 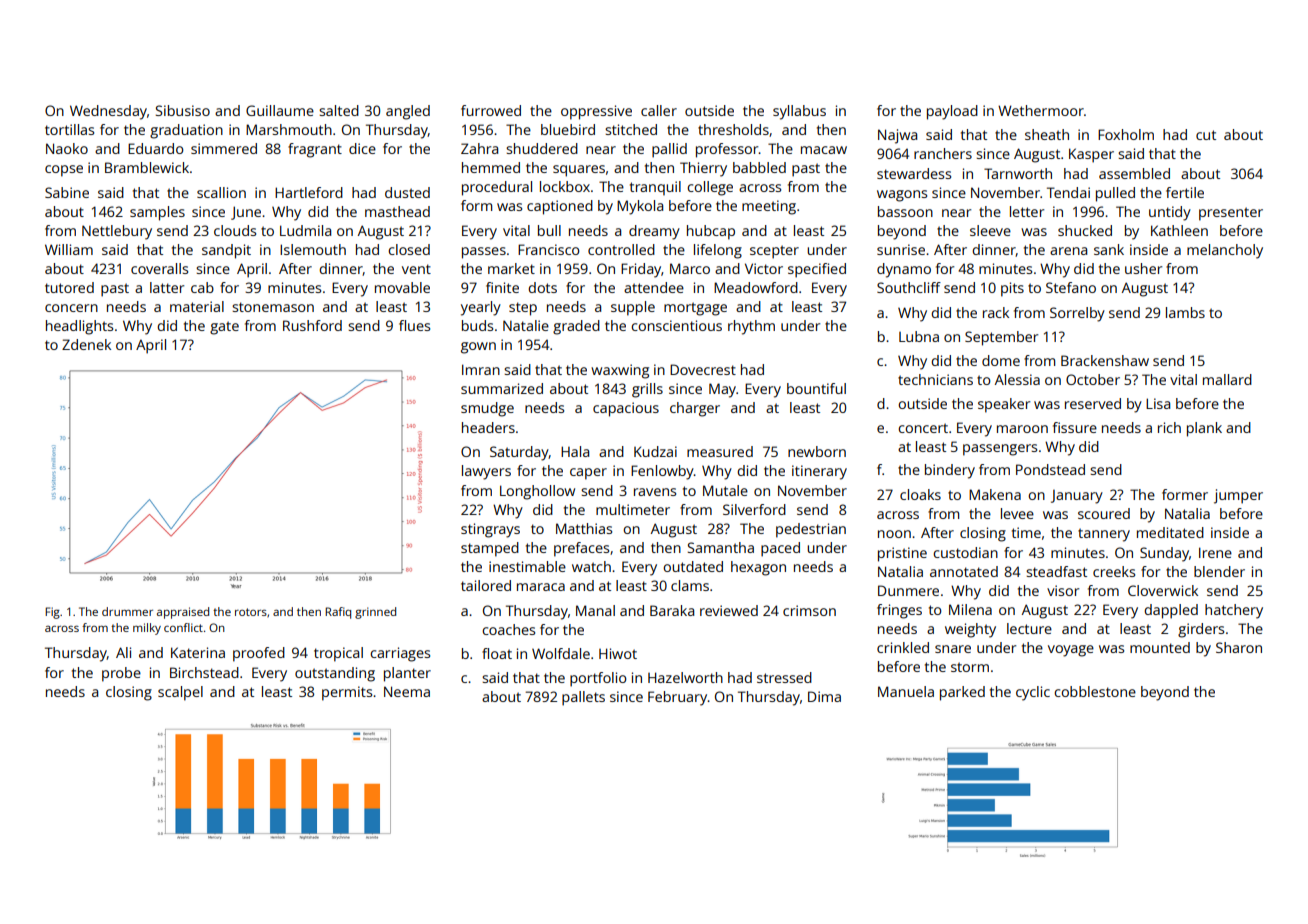 What do you see at coordinates (180, 693) in the screenshot?
I see `scalpel` at bounding box center [180, 693].
